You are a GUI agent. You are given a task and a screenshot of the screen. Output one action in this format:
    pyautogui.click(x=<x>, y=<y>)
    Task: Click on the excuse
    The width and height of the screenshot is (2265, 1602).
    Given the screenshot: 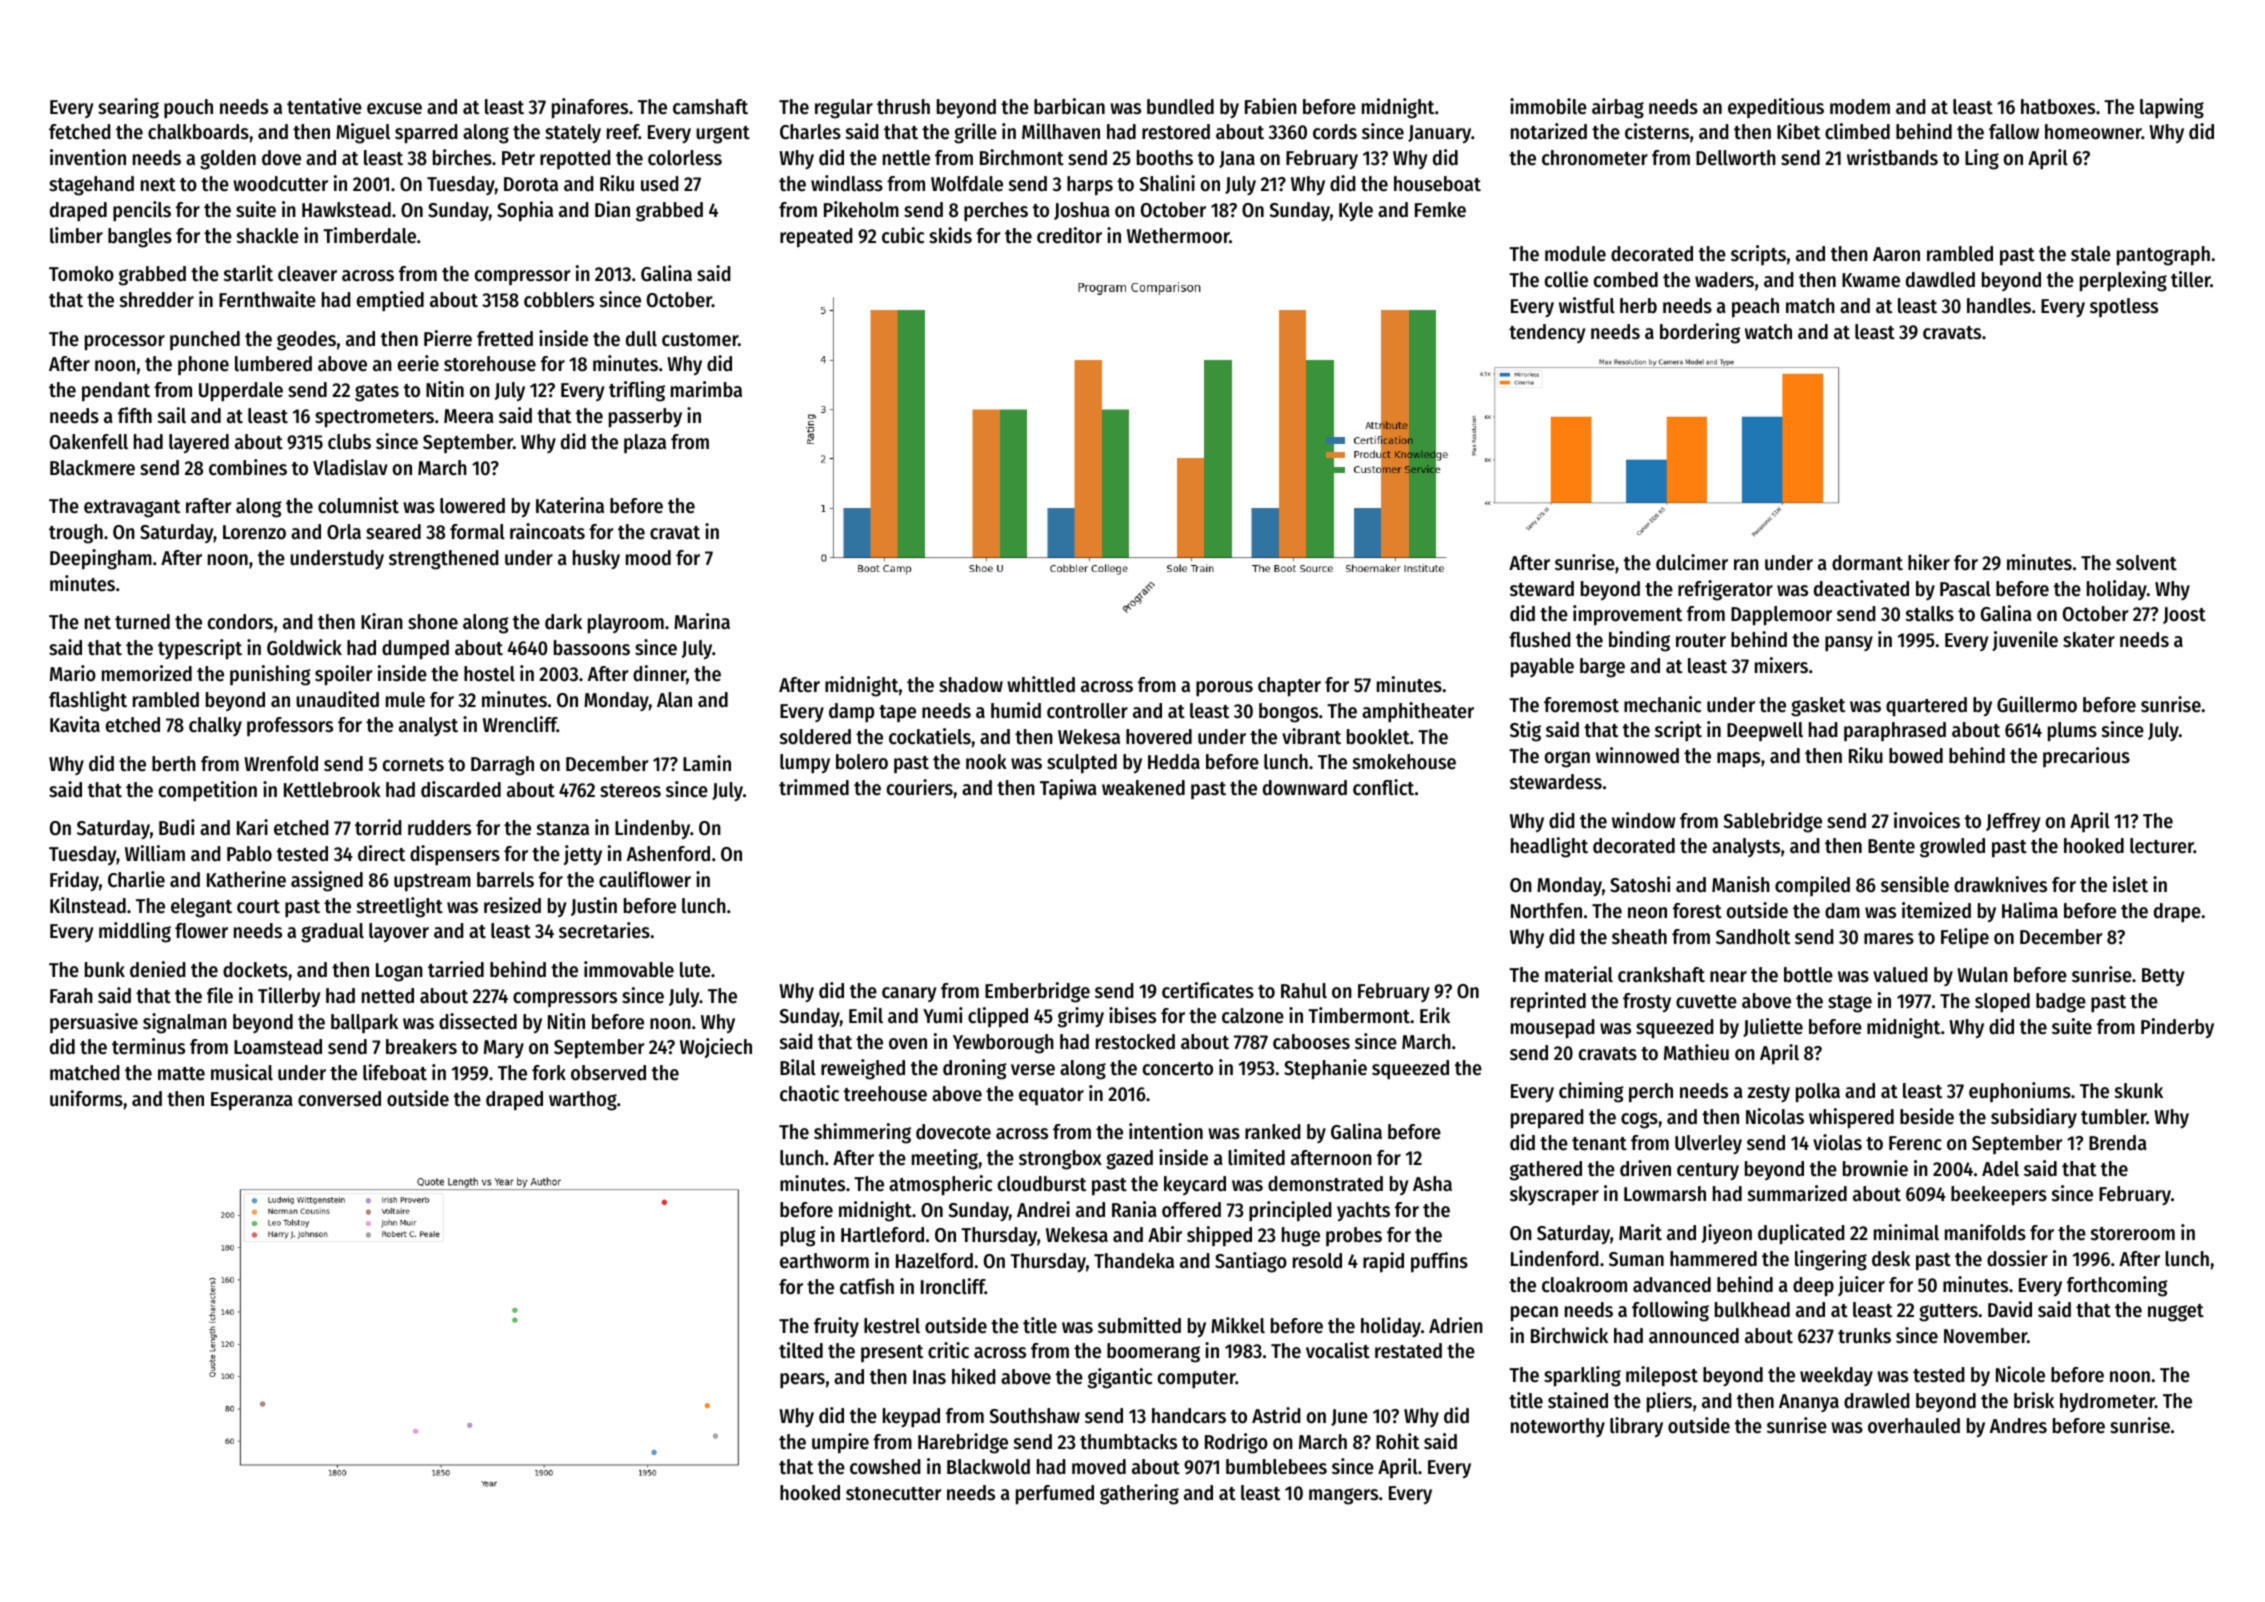 What is the action you would take?
    pyautogui.click(x=394, y=109)
